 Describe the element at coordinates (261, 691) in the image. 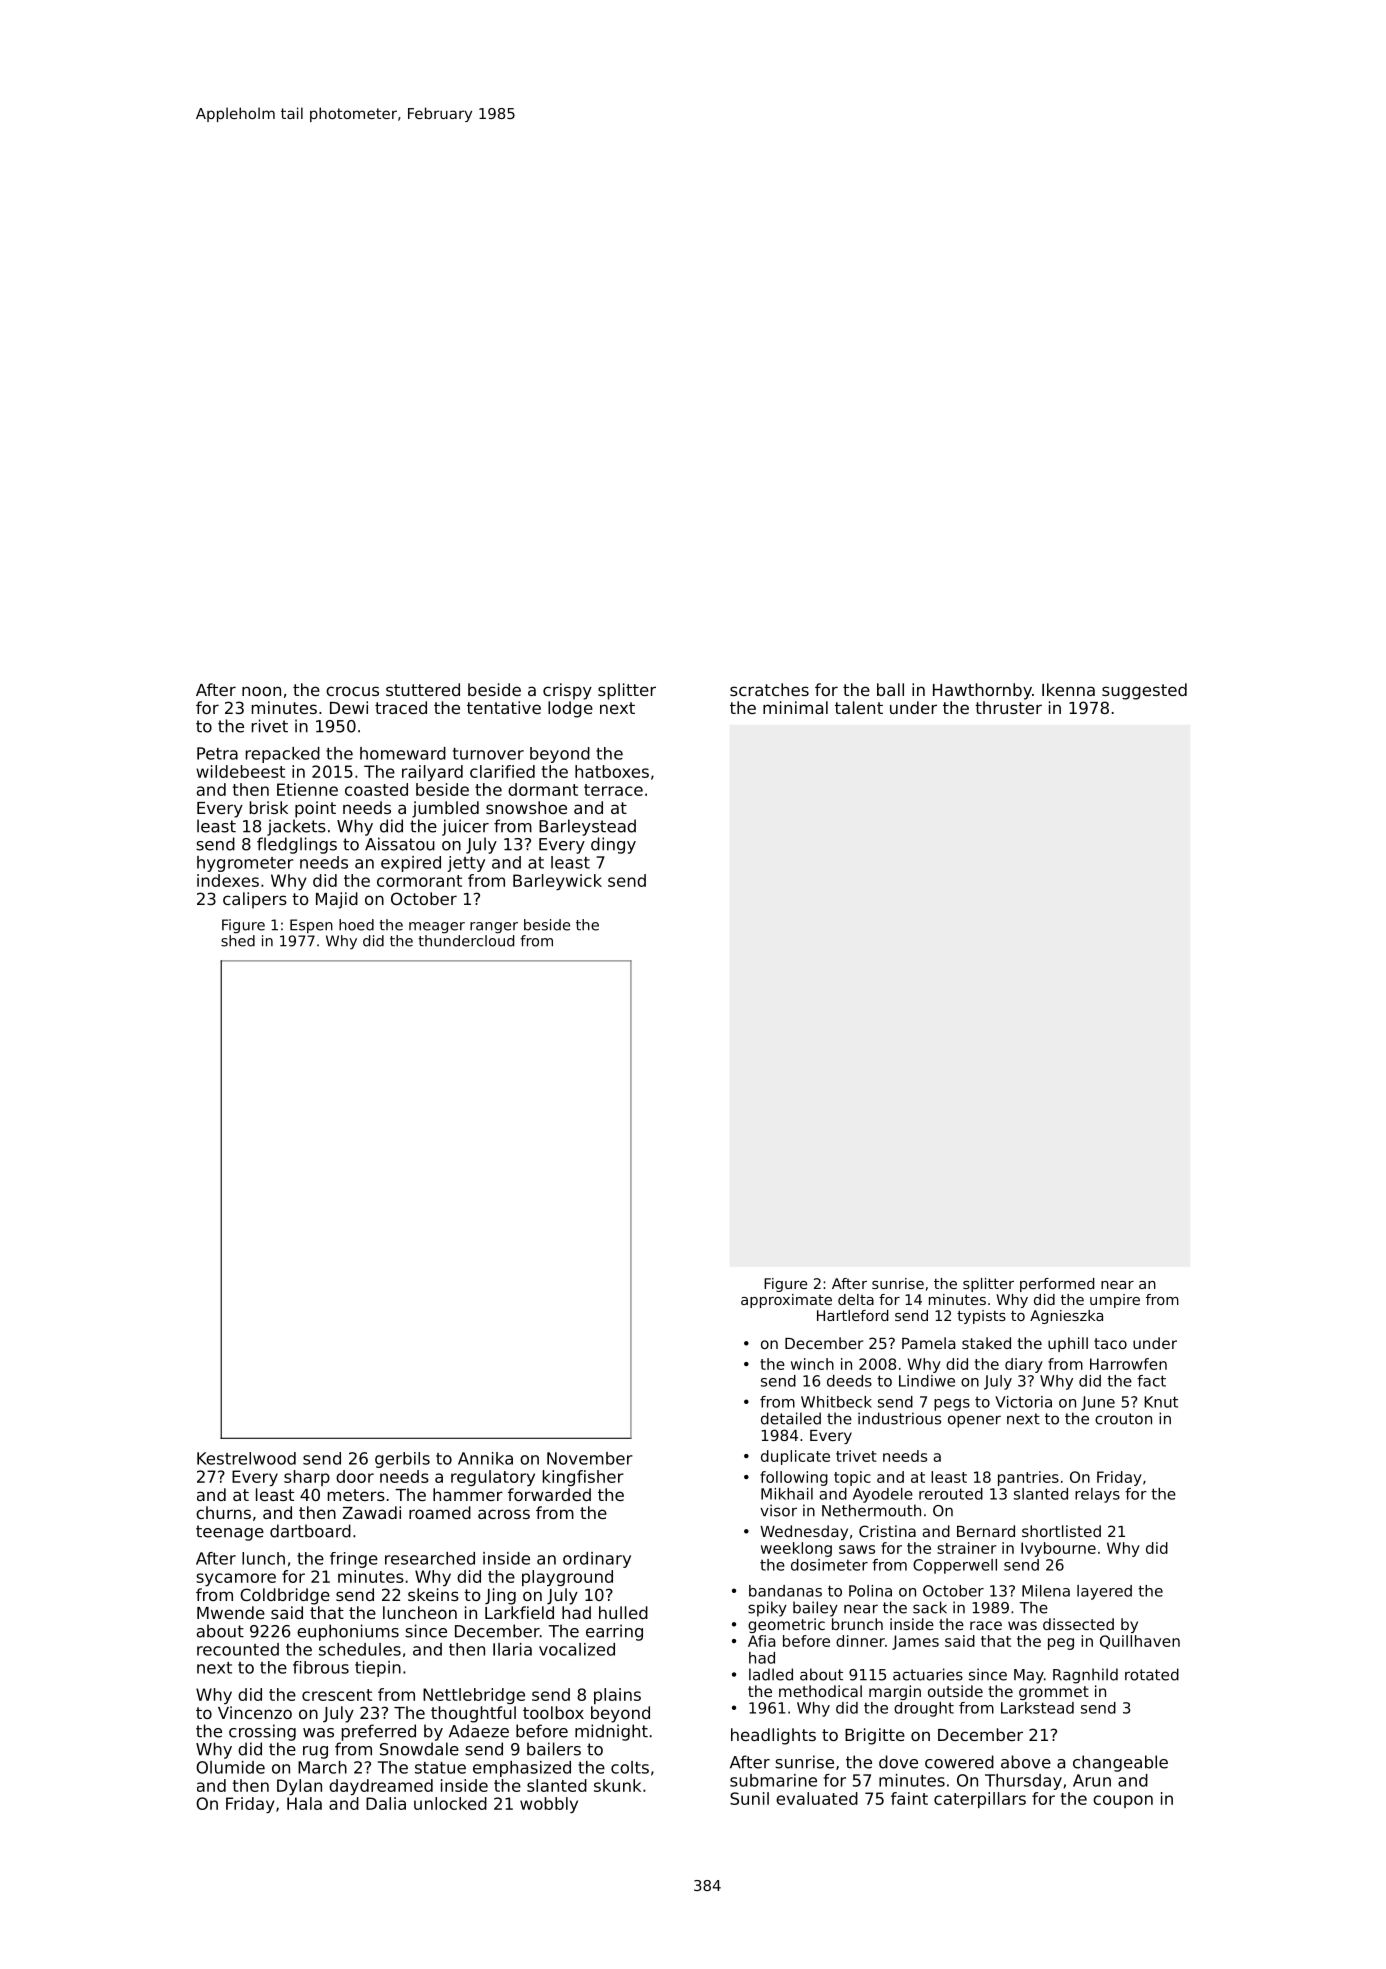

I see `noon` at that location.
